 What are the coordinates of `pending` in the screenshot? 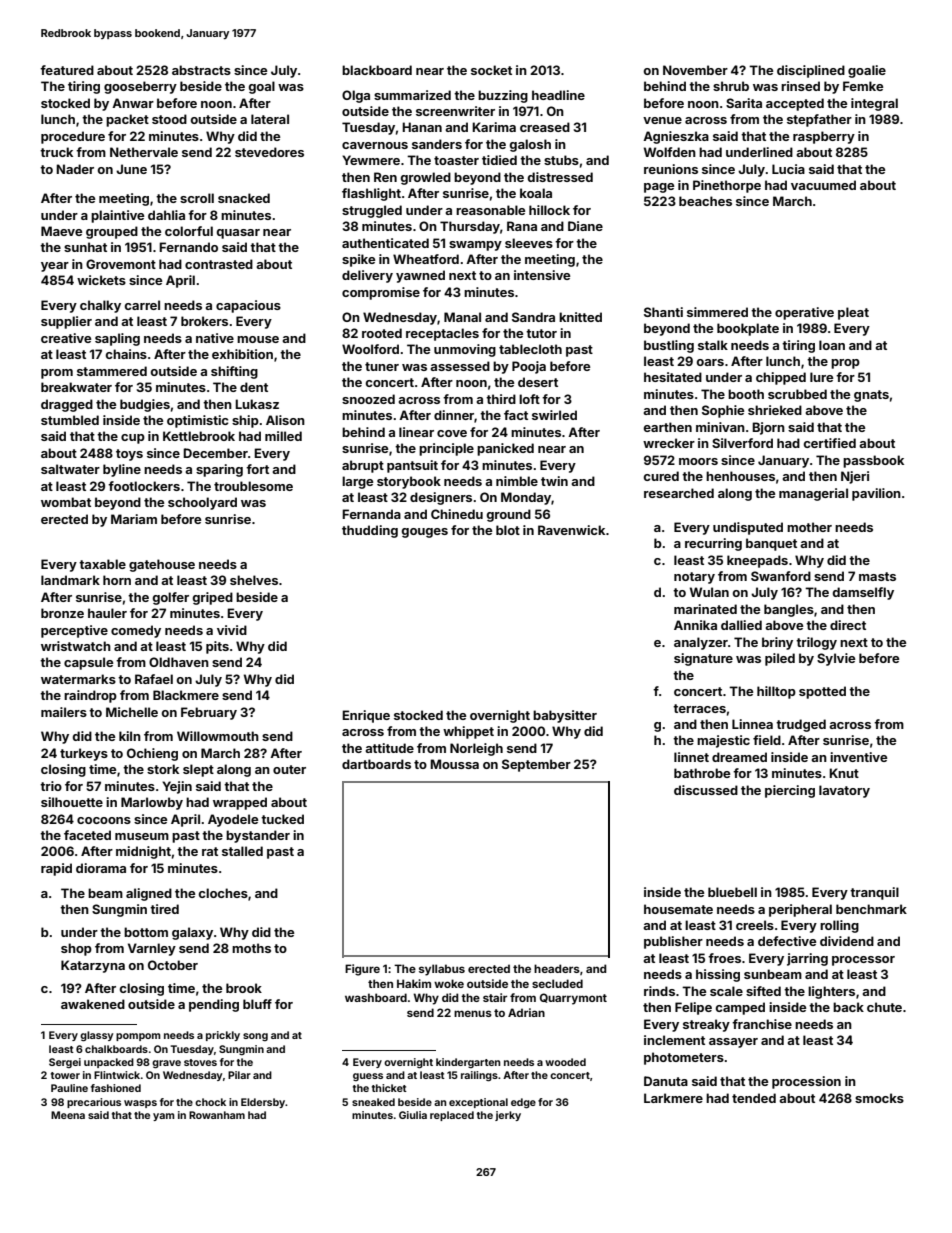 It's located at (214, 1005).
